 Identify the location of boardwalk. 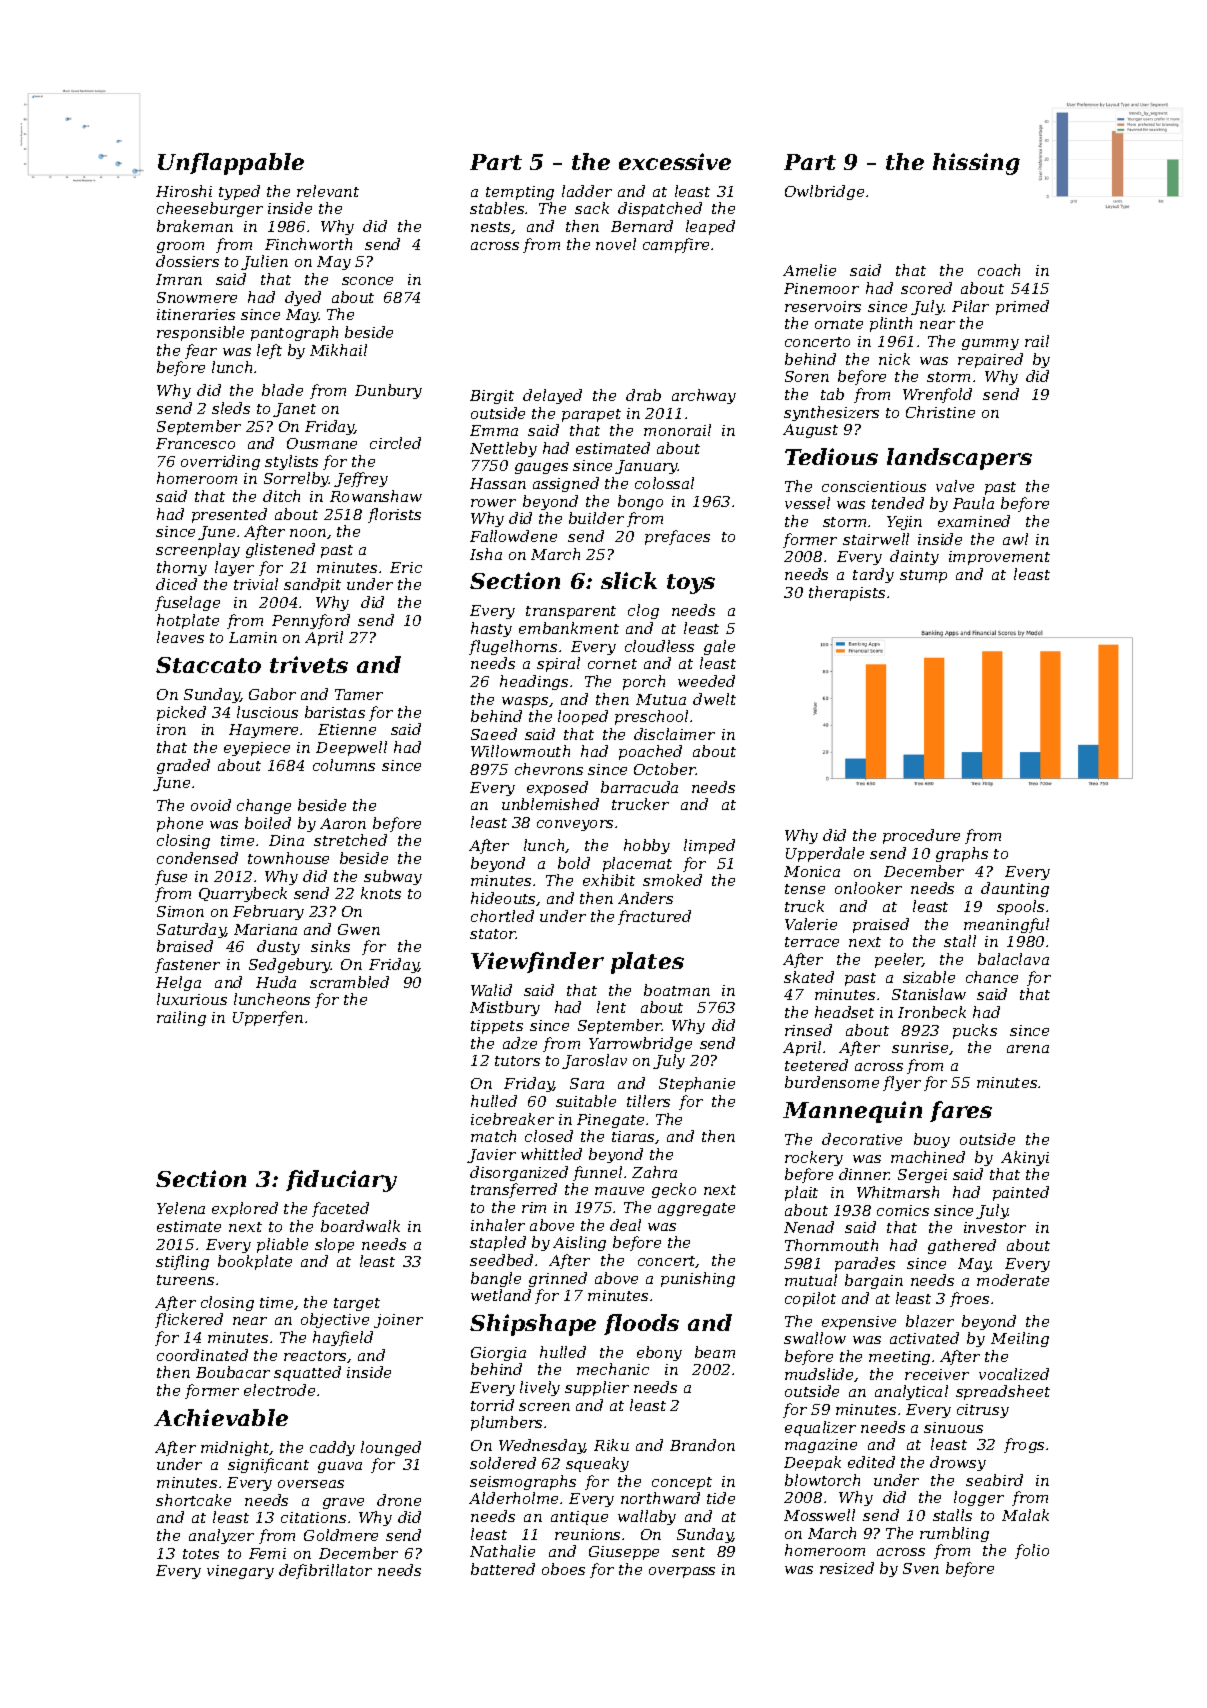
(360, 1226).
